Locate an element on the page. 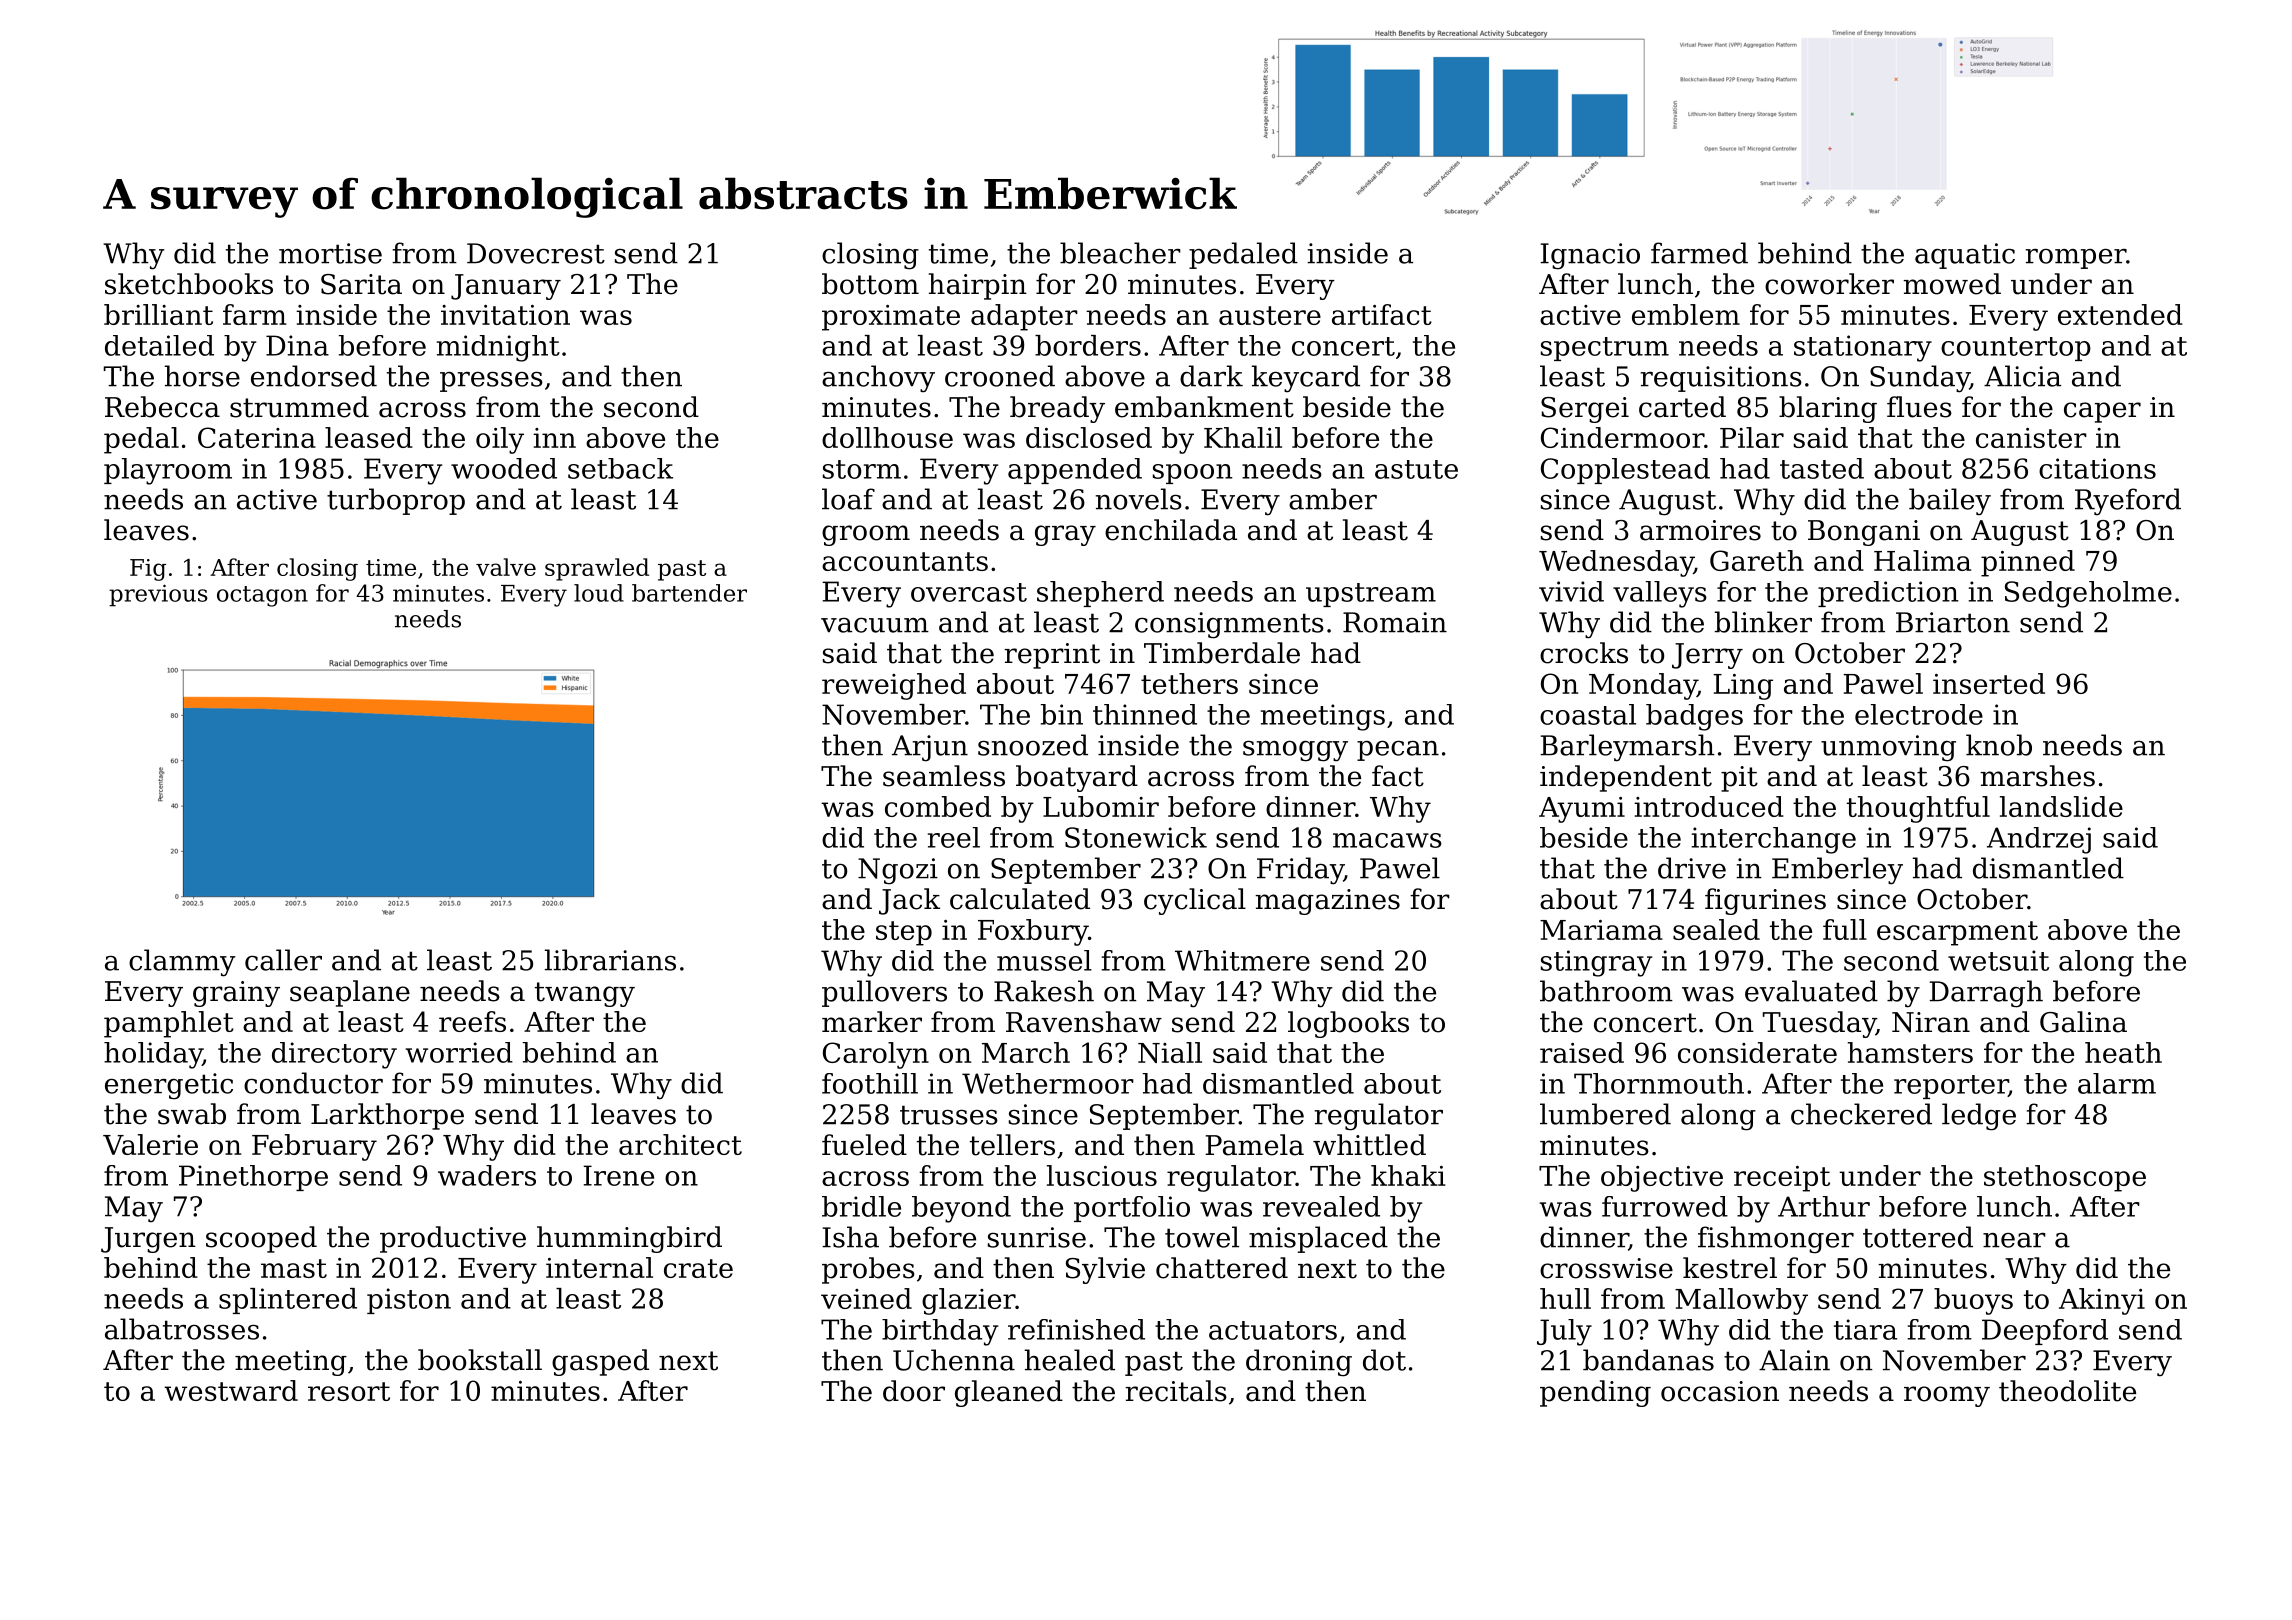  Timberdale is located at coordinates (1222, 653).
